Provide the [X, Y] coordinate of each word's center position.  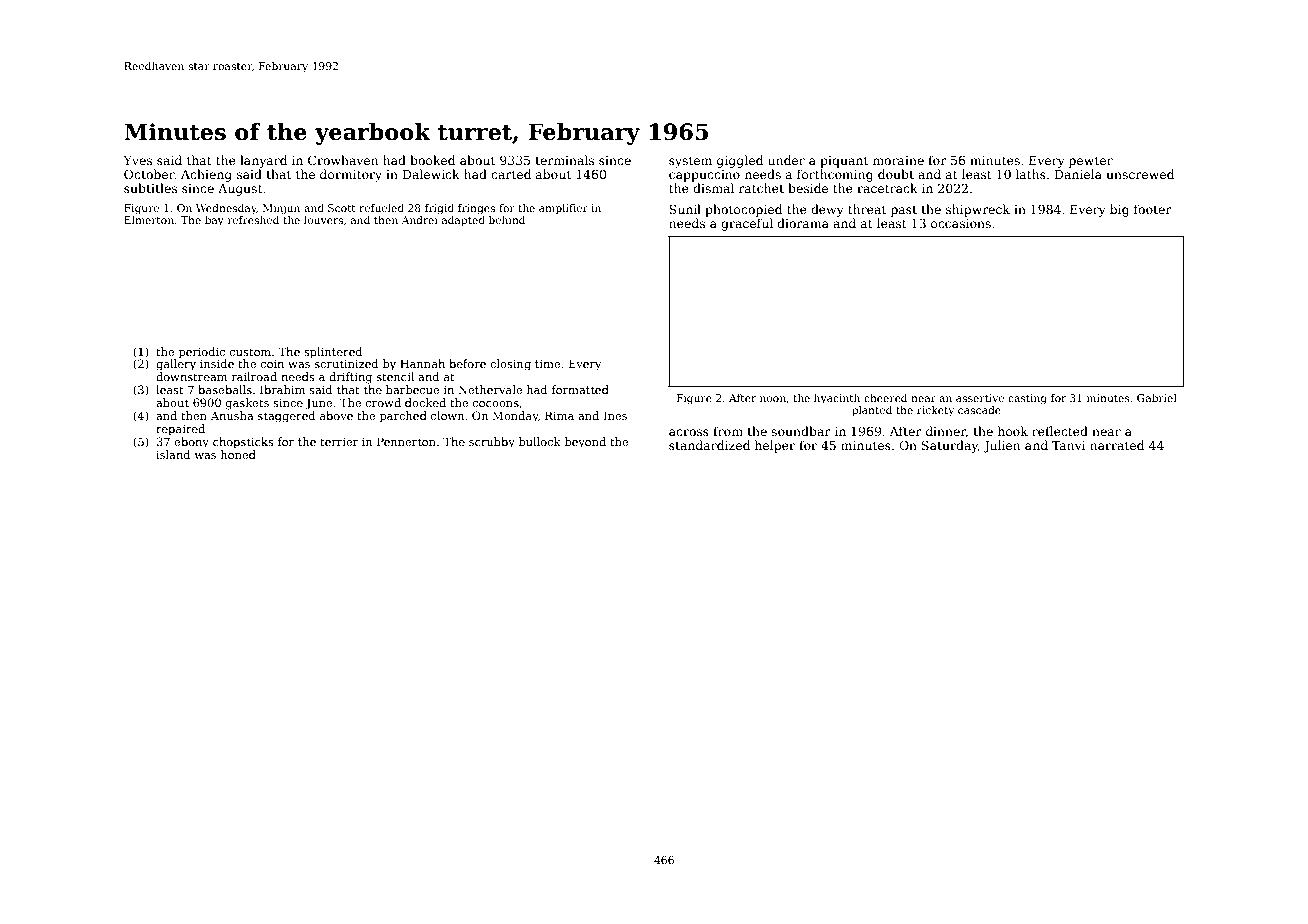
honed [238, 454]
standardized [709, 445]
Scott [342, 208]
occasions [961, 223]
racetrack [887, 188]
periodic [202, 353]
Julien [1001, 446]
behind [507, 220]
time [547, 364]
